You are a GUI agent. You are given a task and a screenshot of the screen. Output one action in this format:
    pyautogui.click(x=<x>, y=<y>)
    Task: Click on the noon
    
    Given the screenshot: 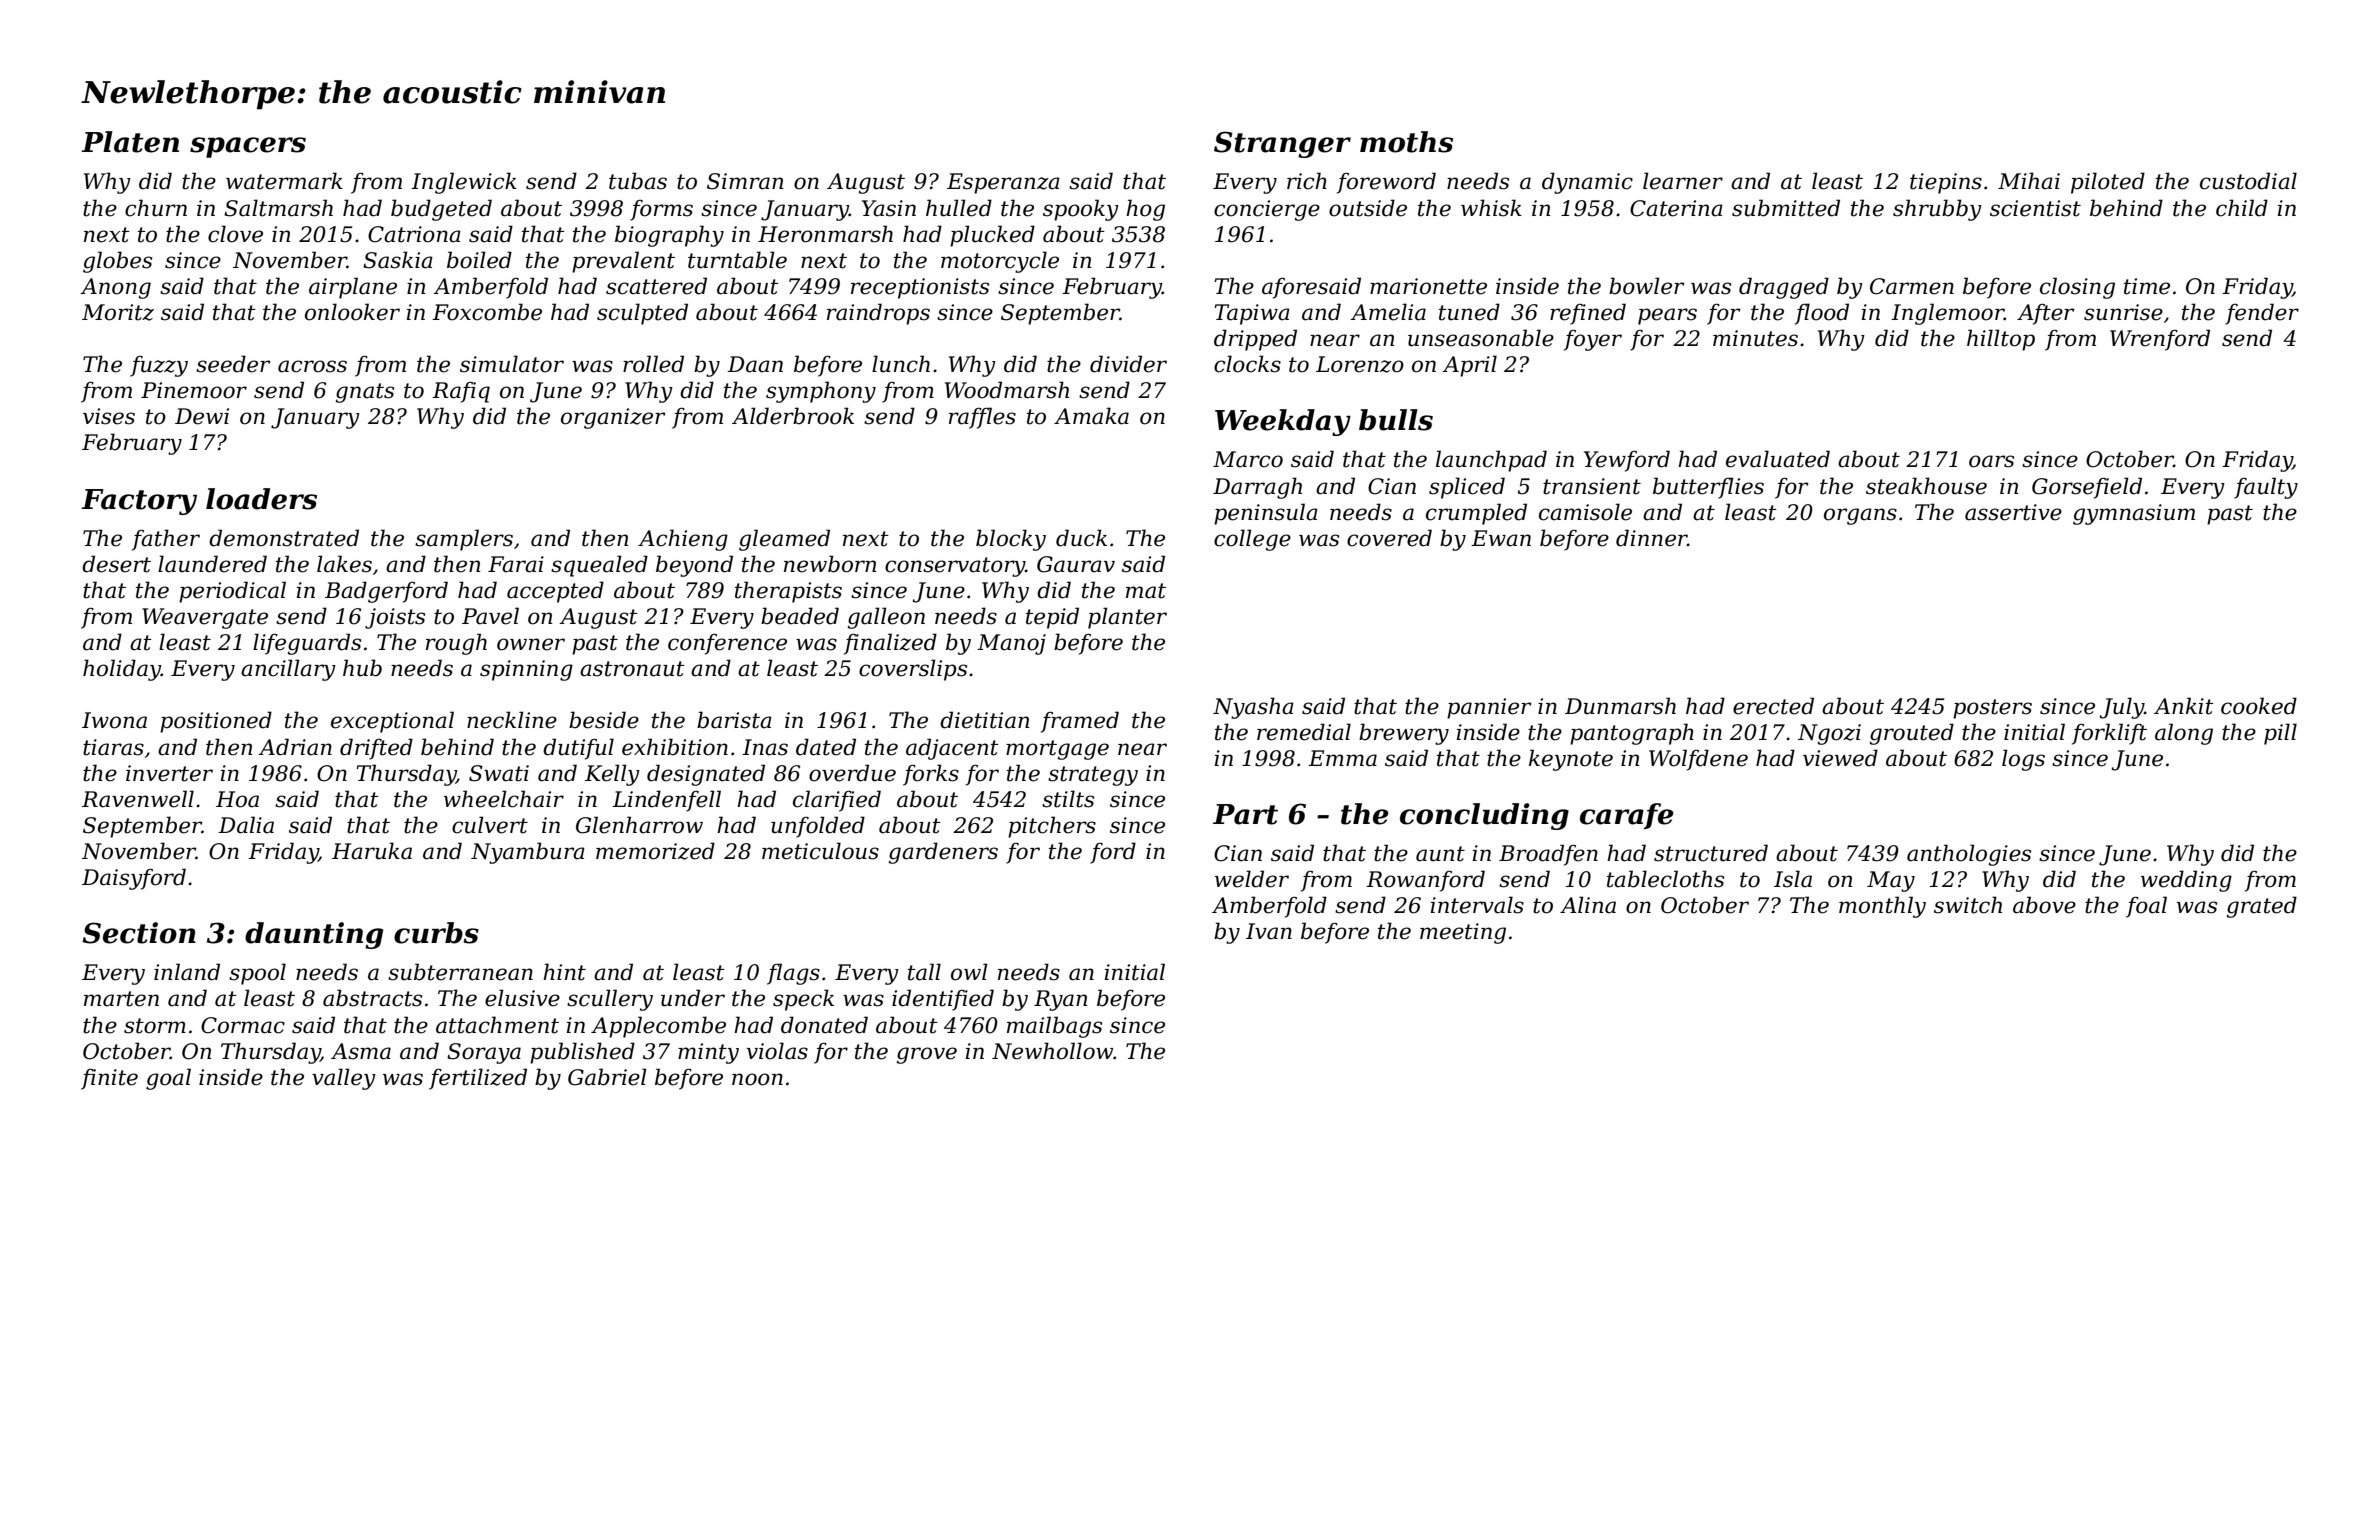 What is the action you would take?
    pyautogui.click(x=757, y=1079)
